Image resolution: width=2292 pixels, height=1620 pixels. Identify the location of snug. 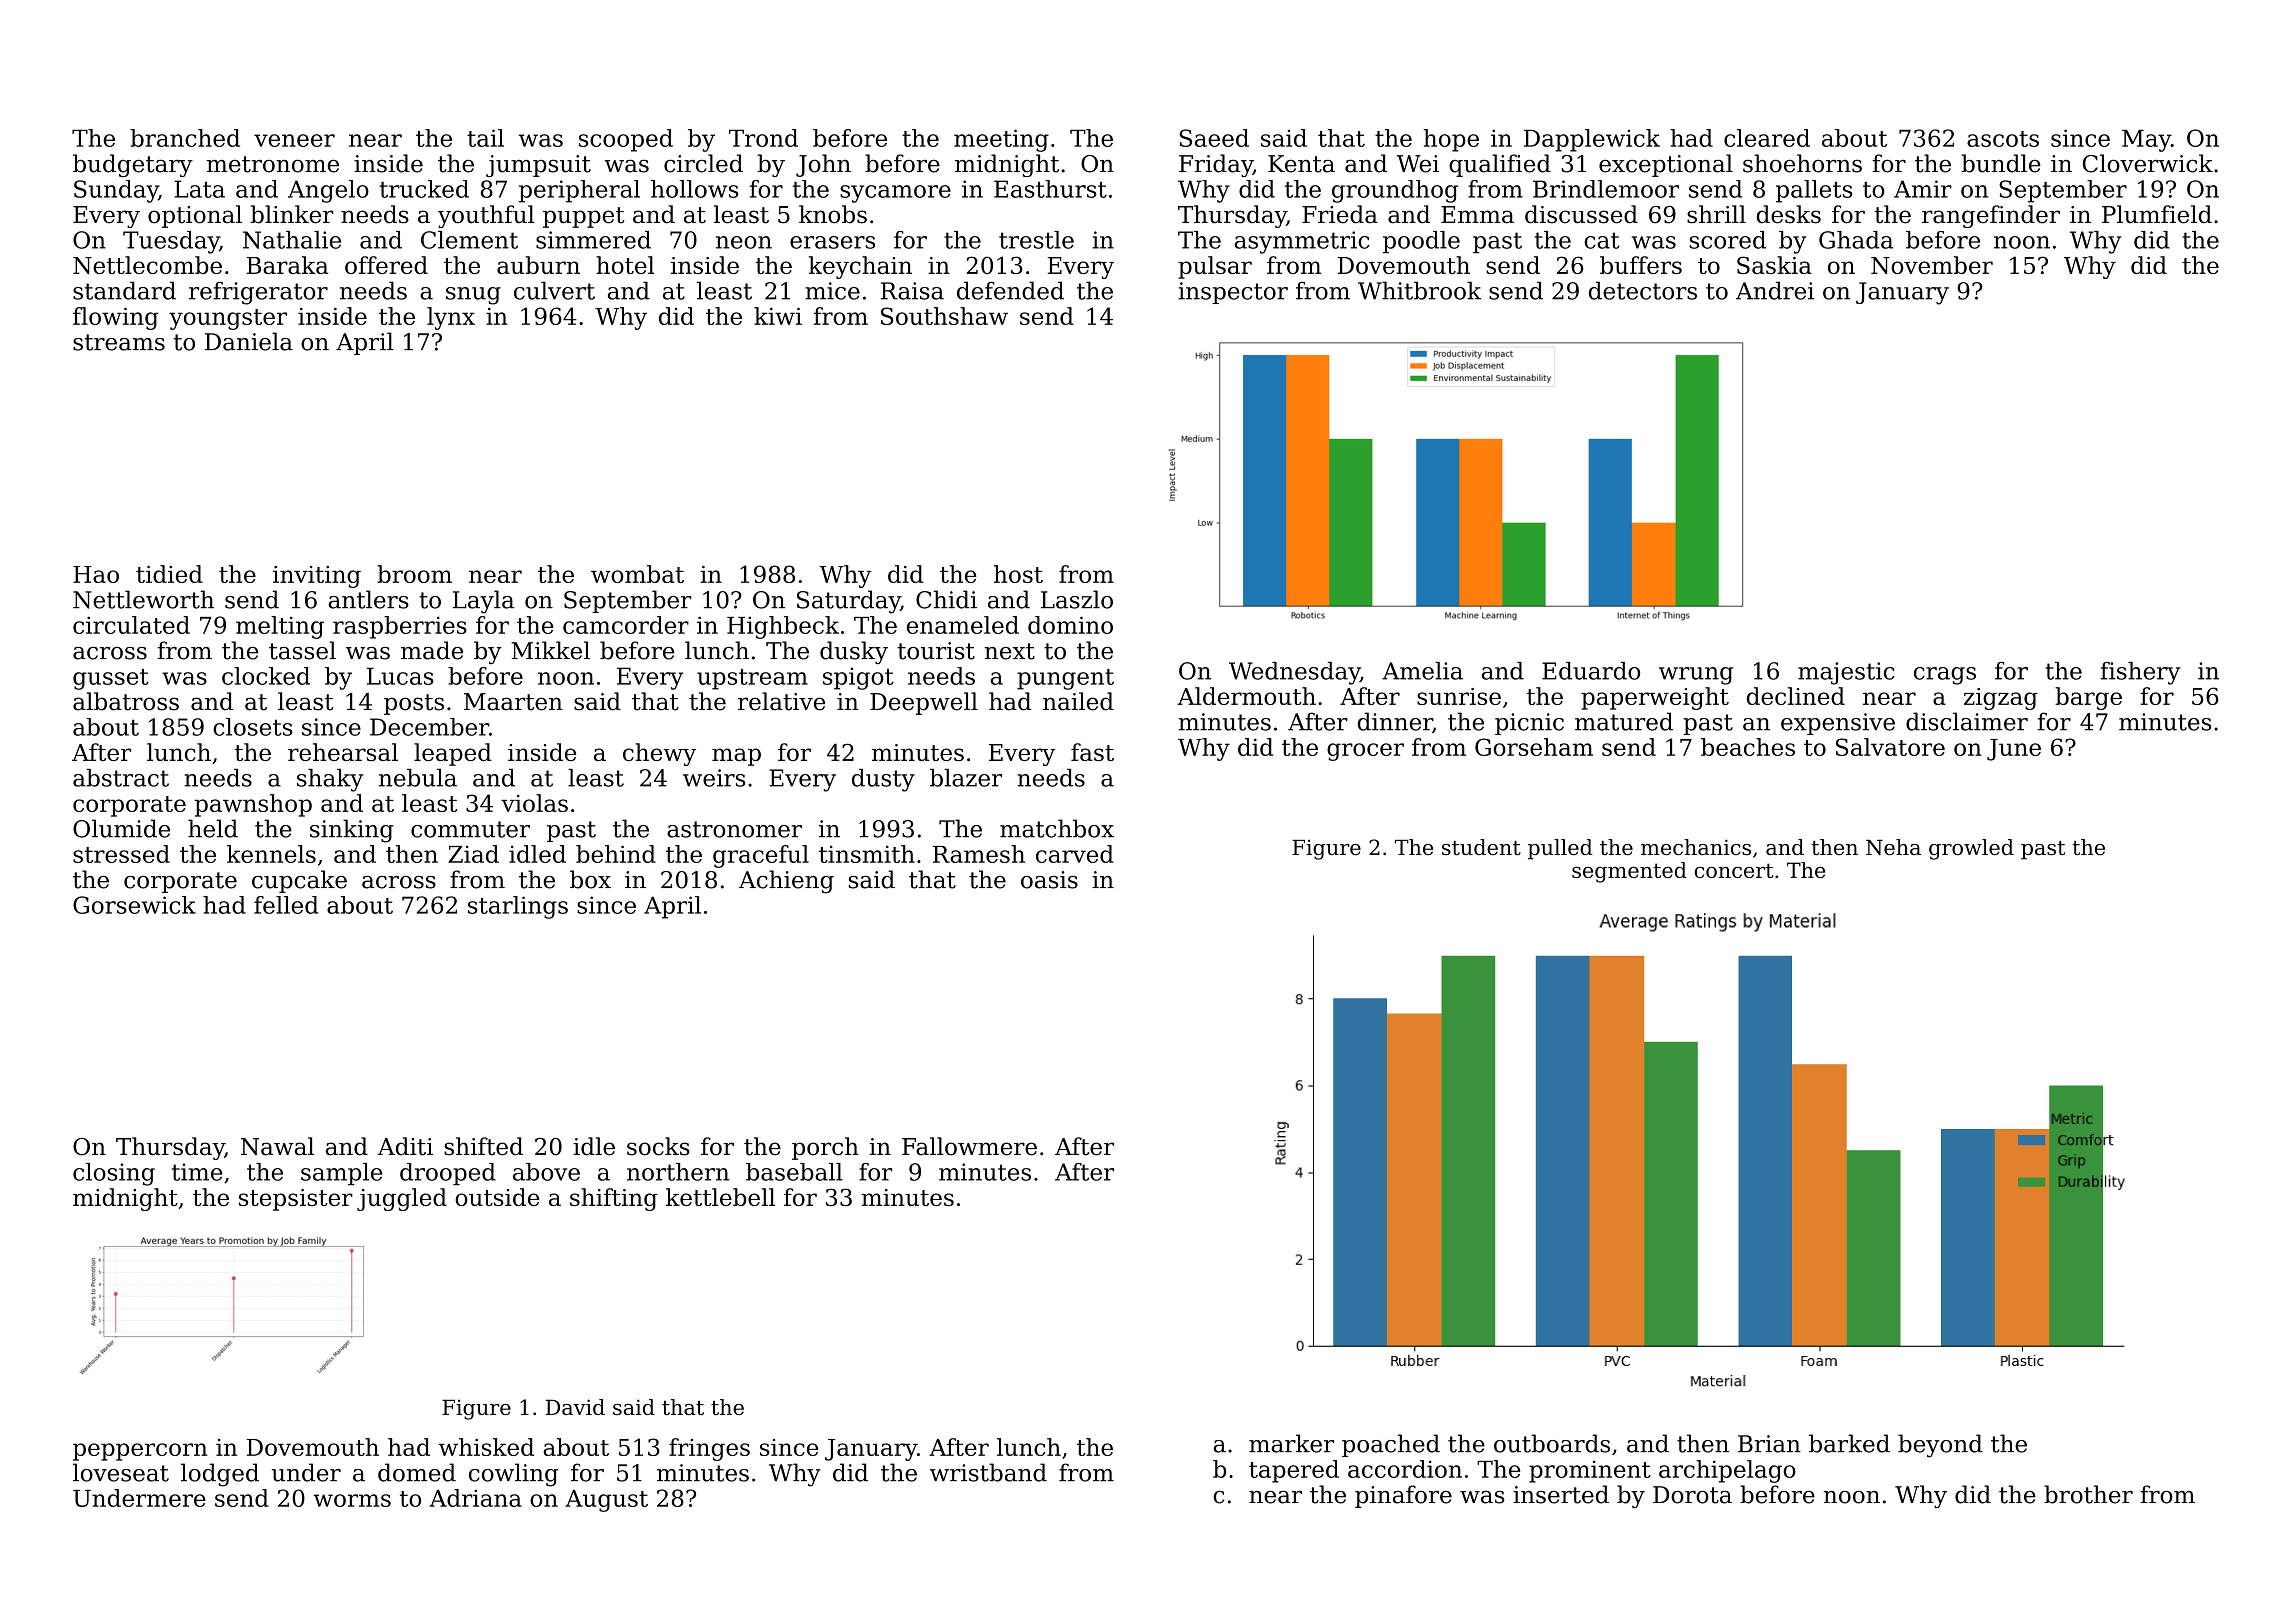
(473, 296).
